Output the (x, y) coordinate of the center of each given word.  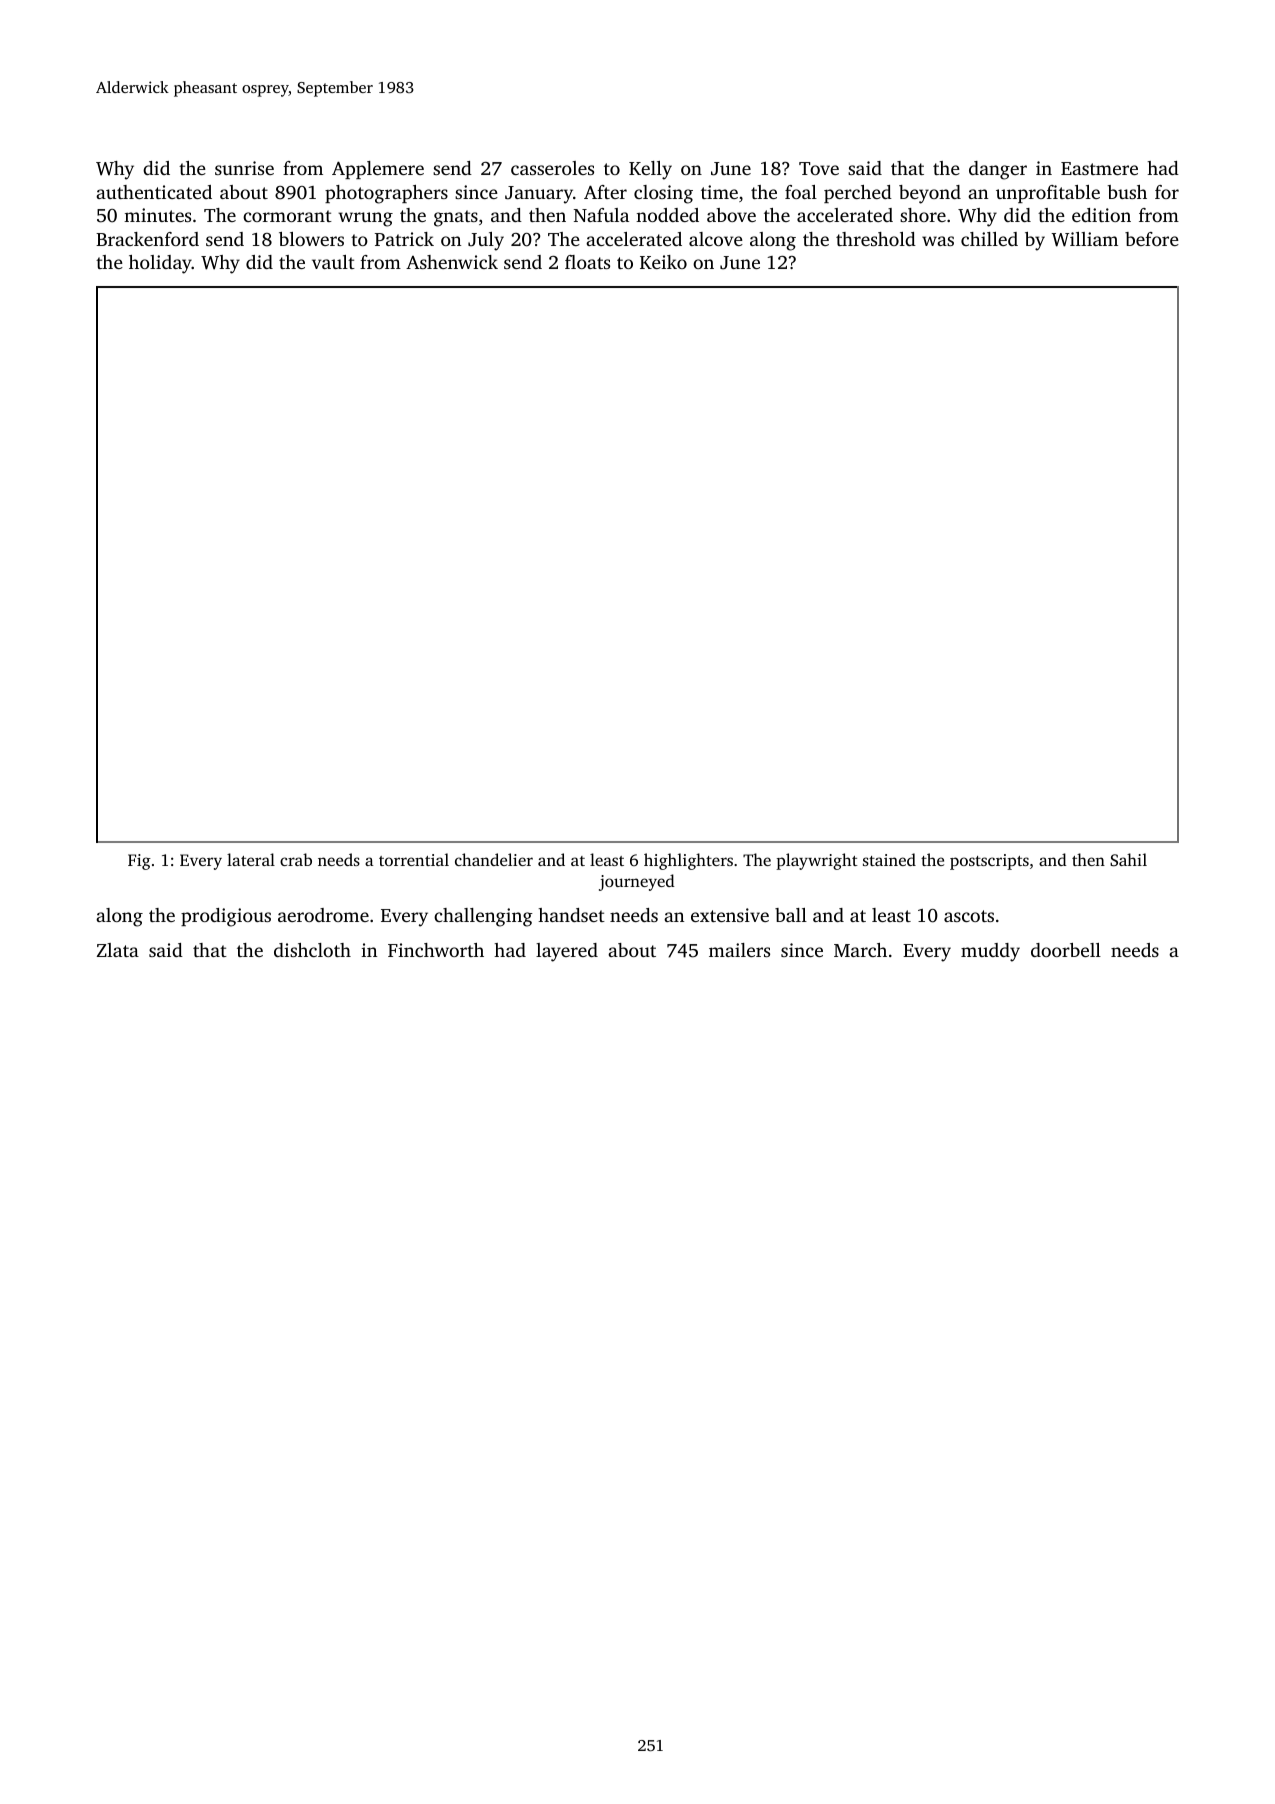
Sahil (1128, 860)
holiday (160, 264)
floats (587, 262)
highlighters (688, 861)
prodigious (226, 917)
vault (333, 262)
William (1084, 239)
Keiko (663, 262)
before (1152, 239)
